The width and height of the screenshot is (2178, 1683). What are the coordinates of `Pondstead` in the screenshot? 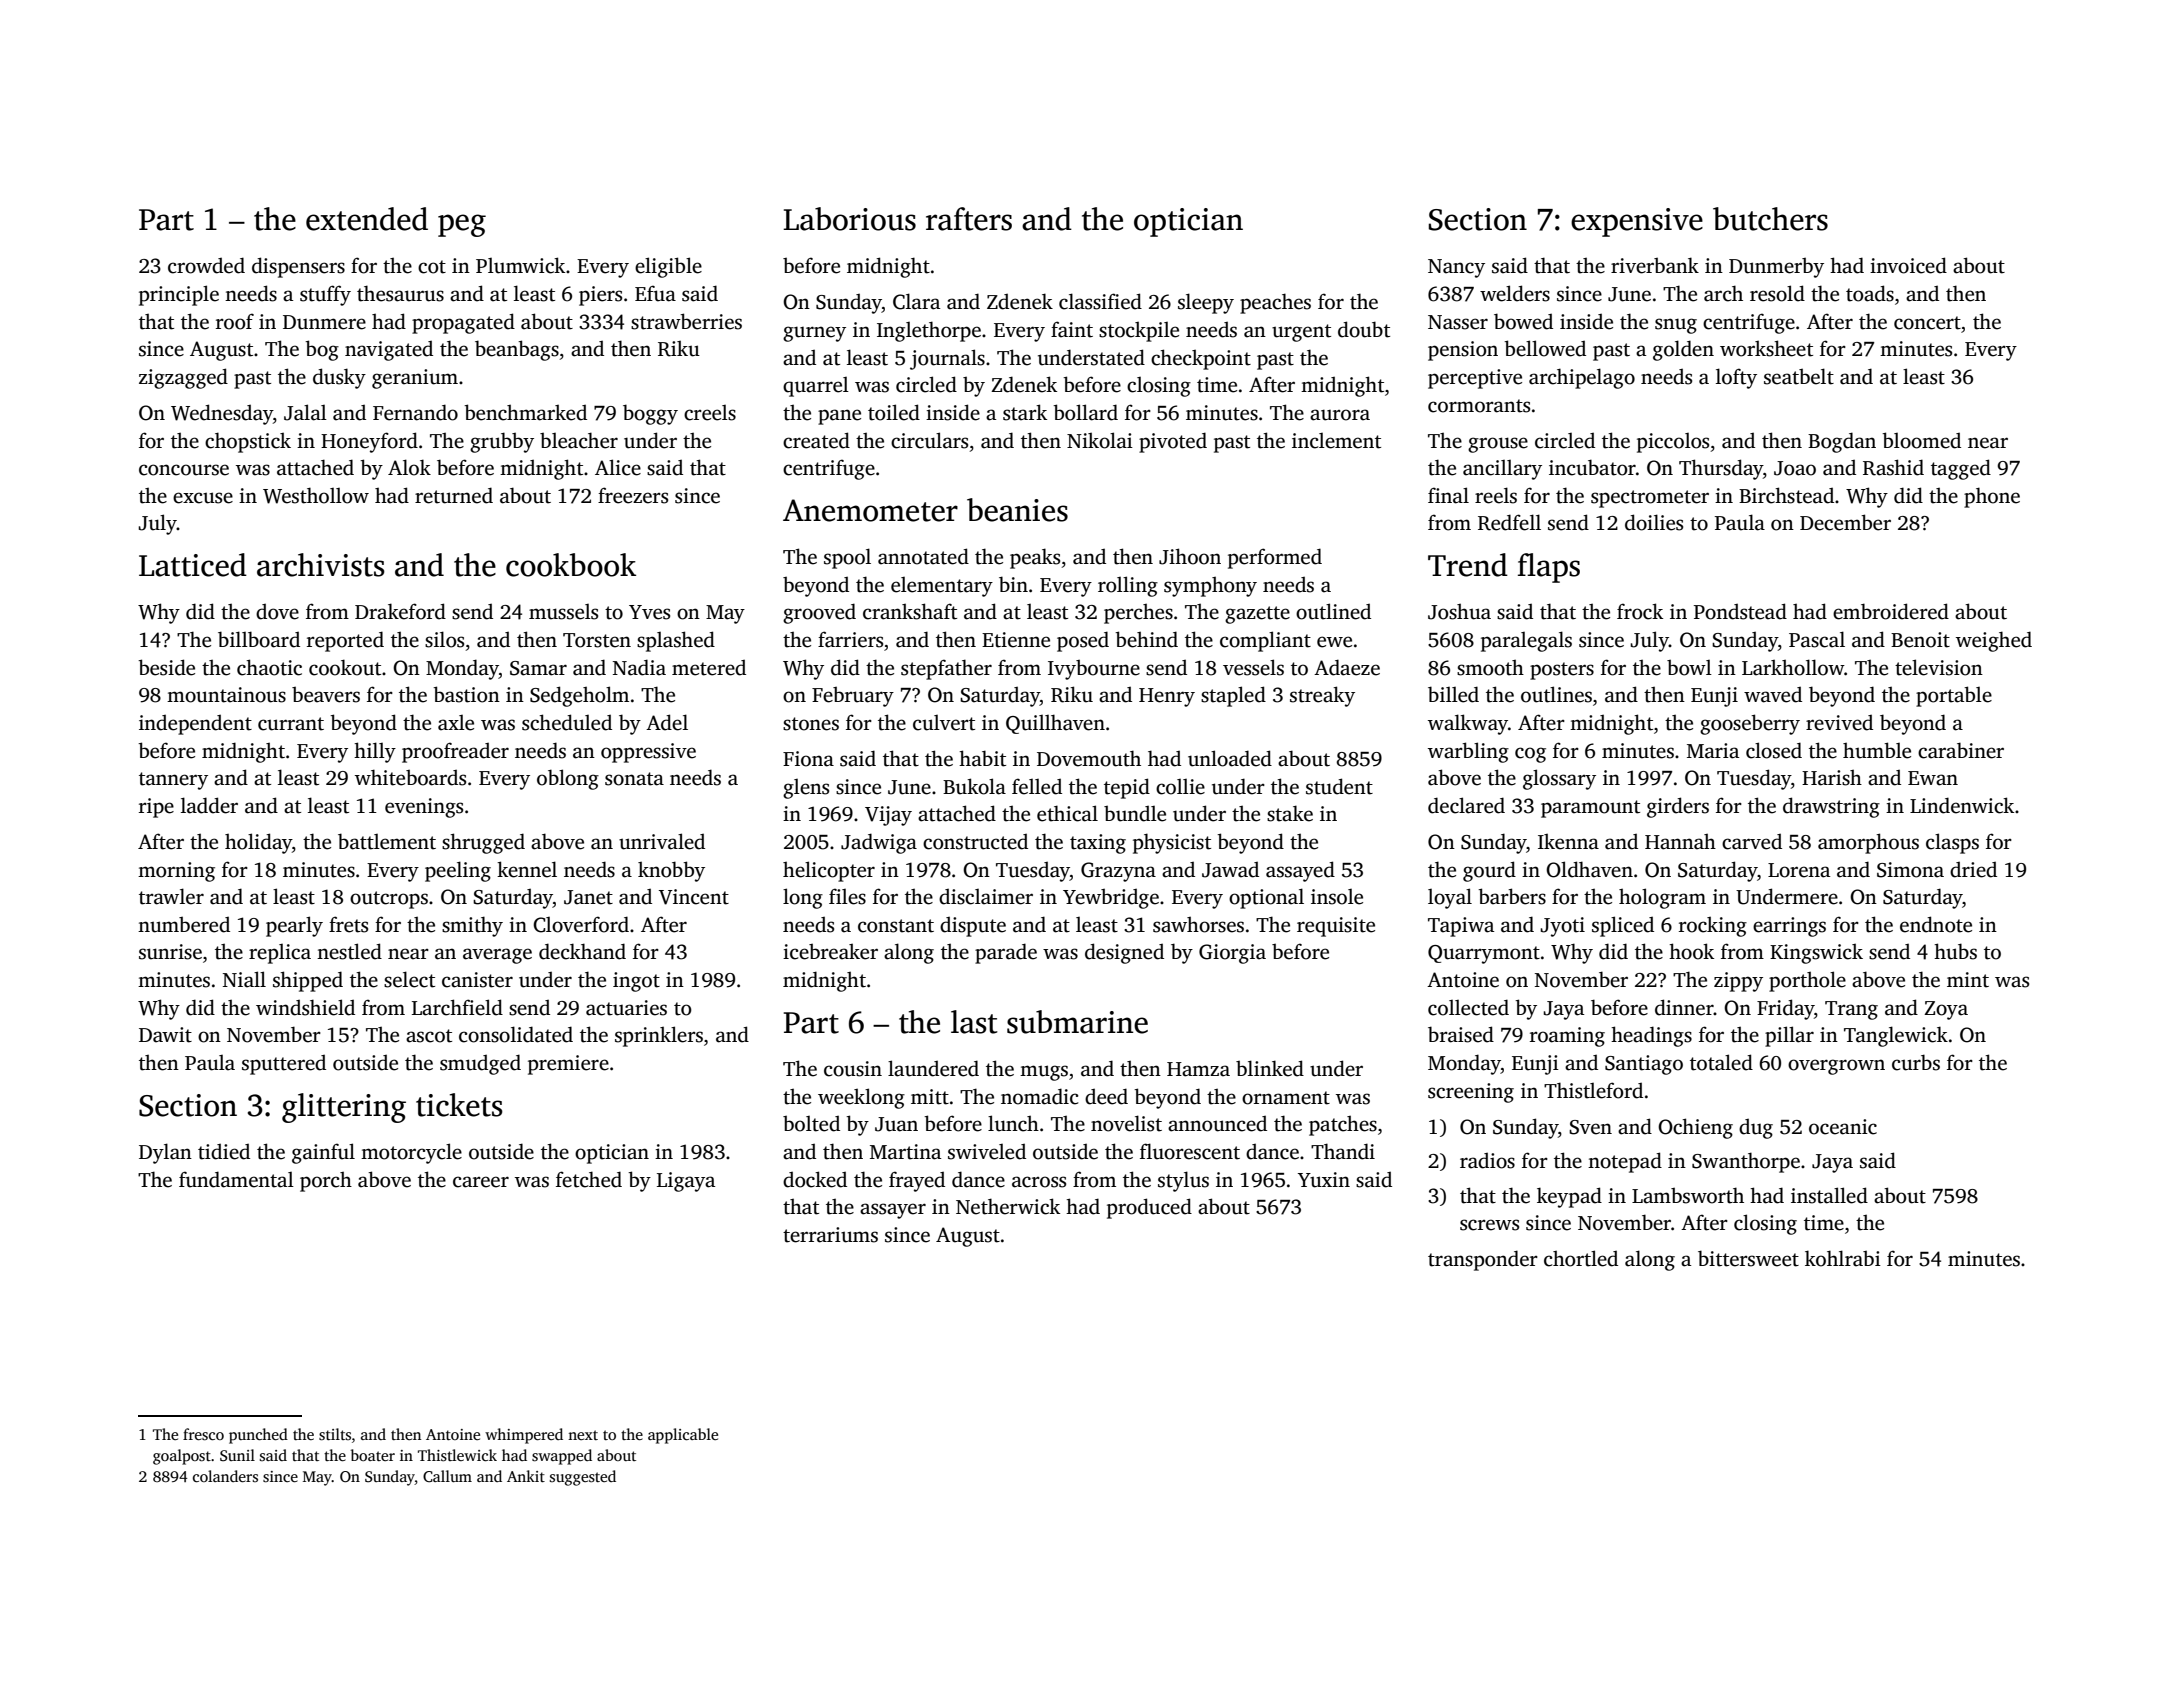 It's located at (1740, 611).
